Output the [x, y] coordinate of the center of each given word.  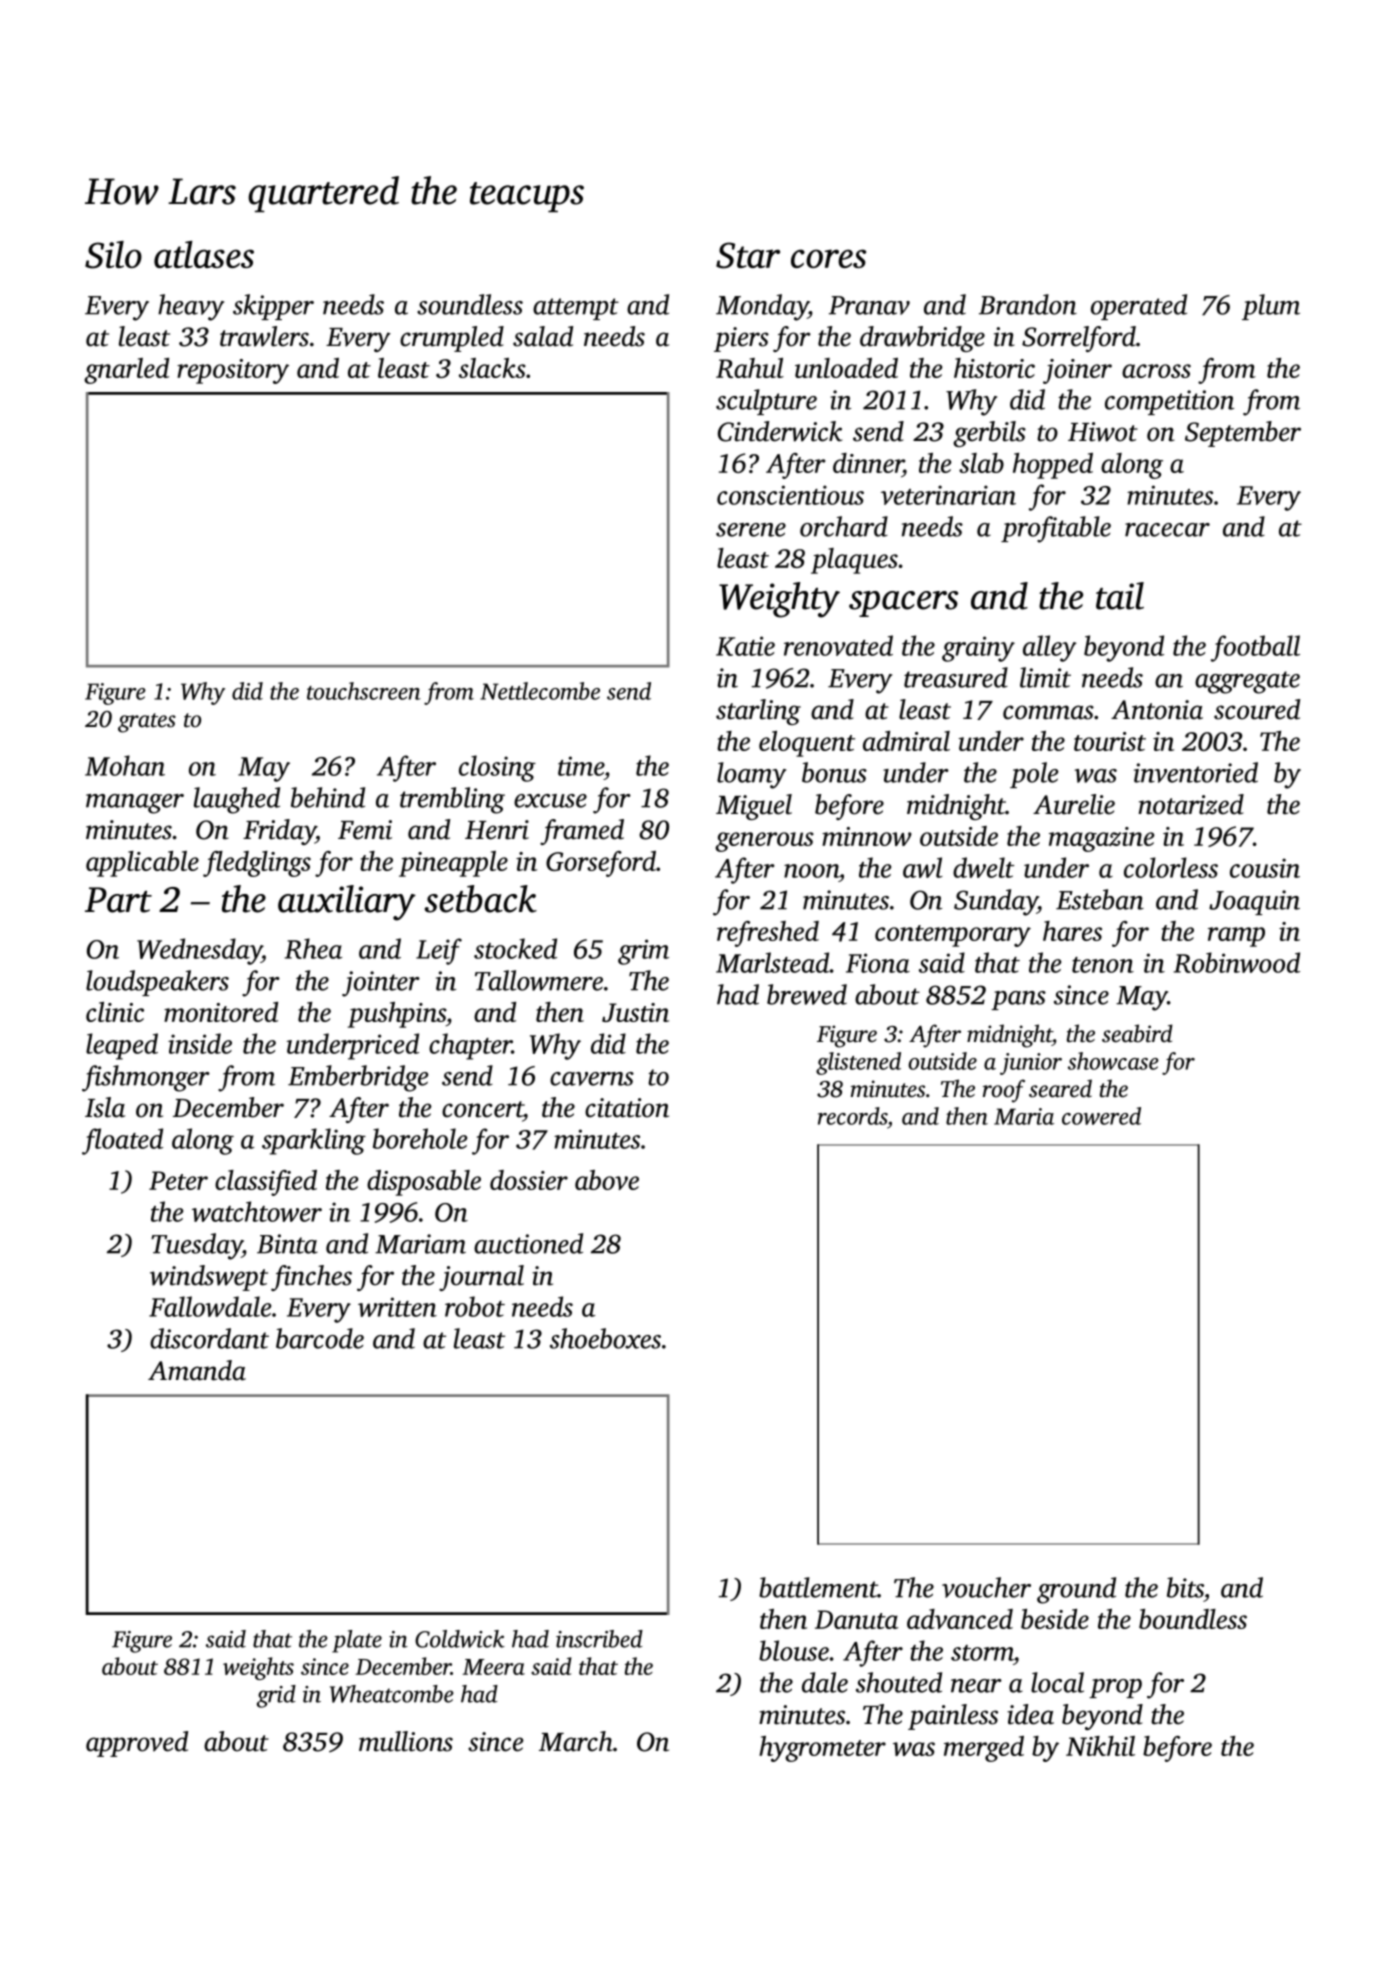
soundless [470, 304]
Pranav [869, 305]
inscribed [599, 1639]
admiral [906, 741]
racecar [1167, 530]
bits [1185, 1587]
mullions [406, 1741]
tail [1120, 596]
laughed [237, 800]
